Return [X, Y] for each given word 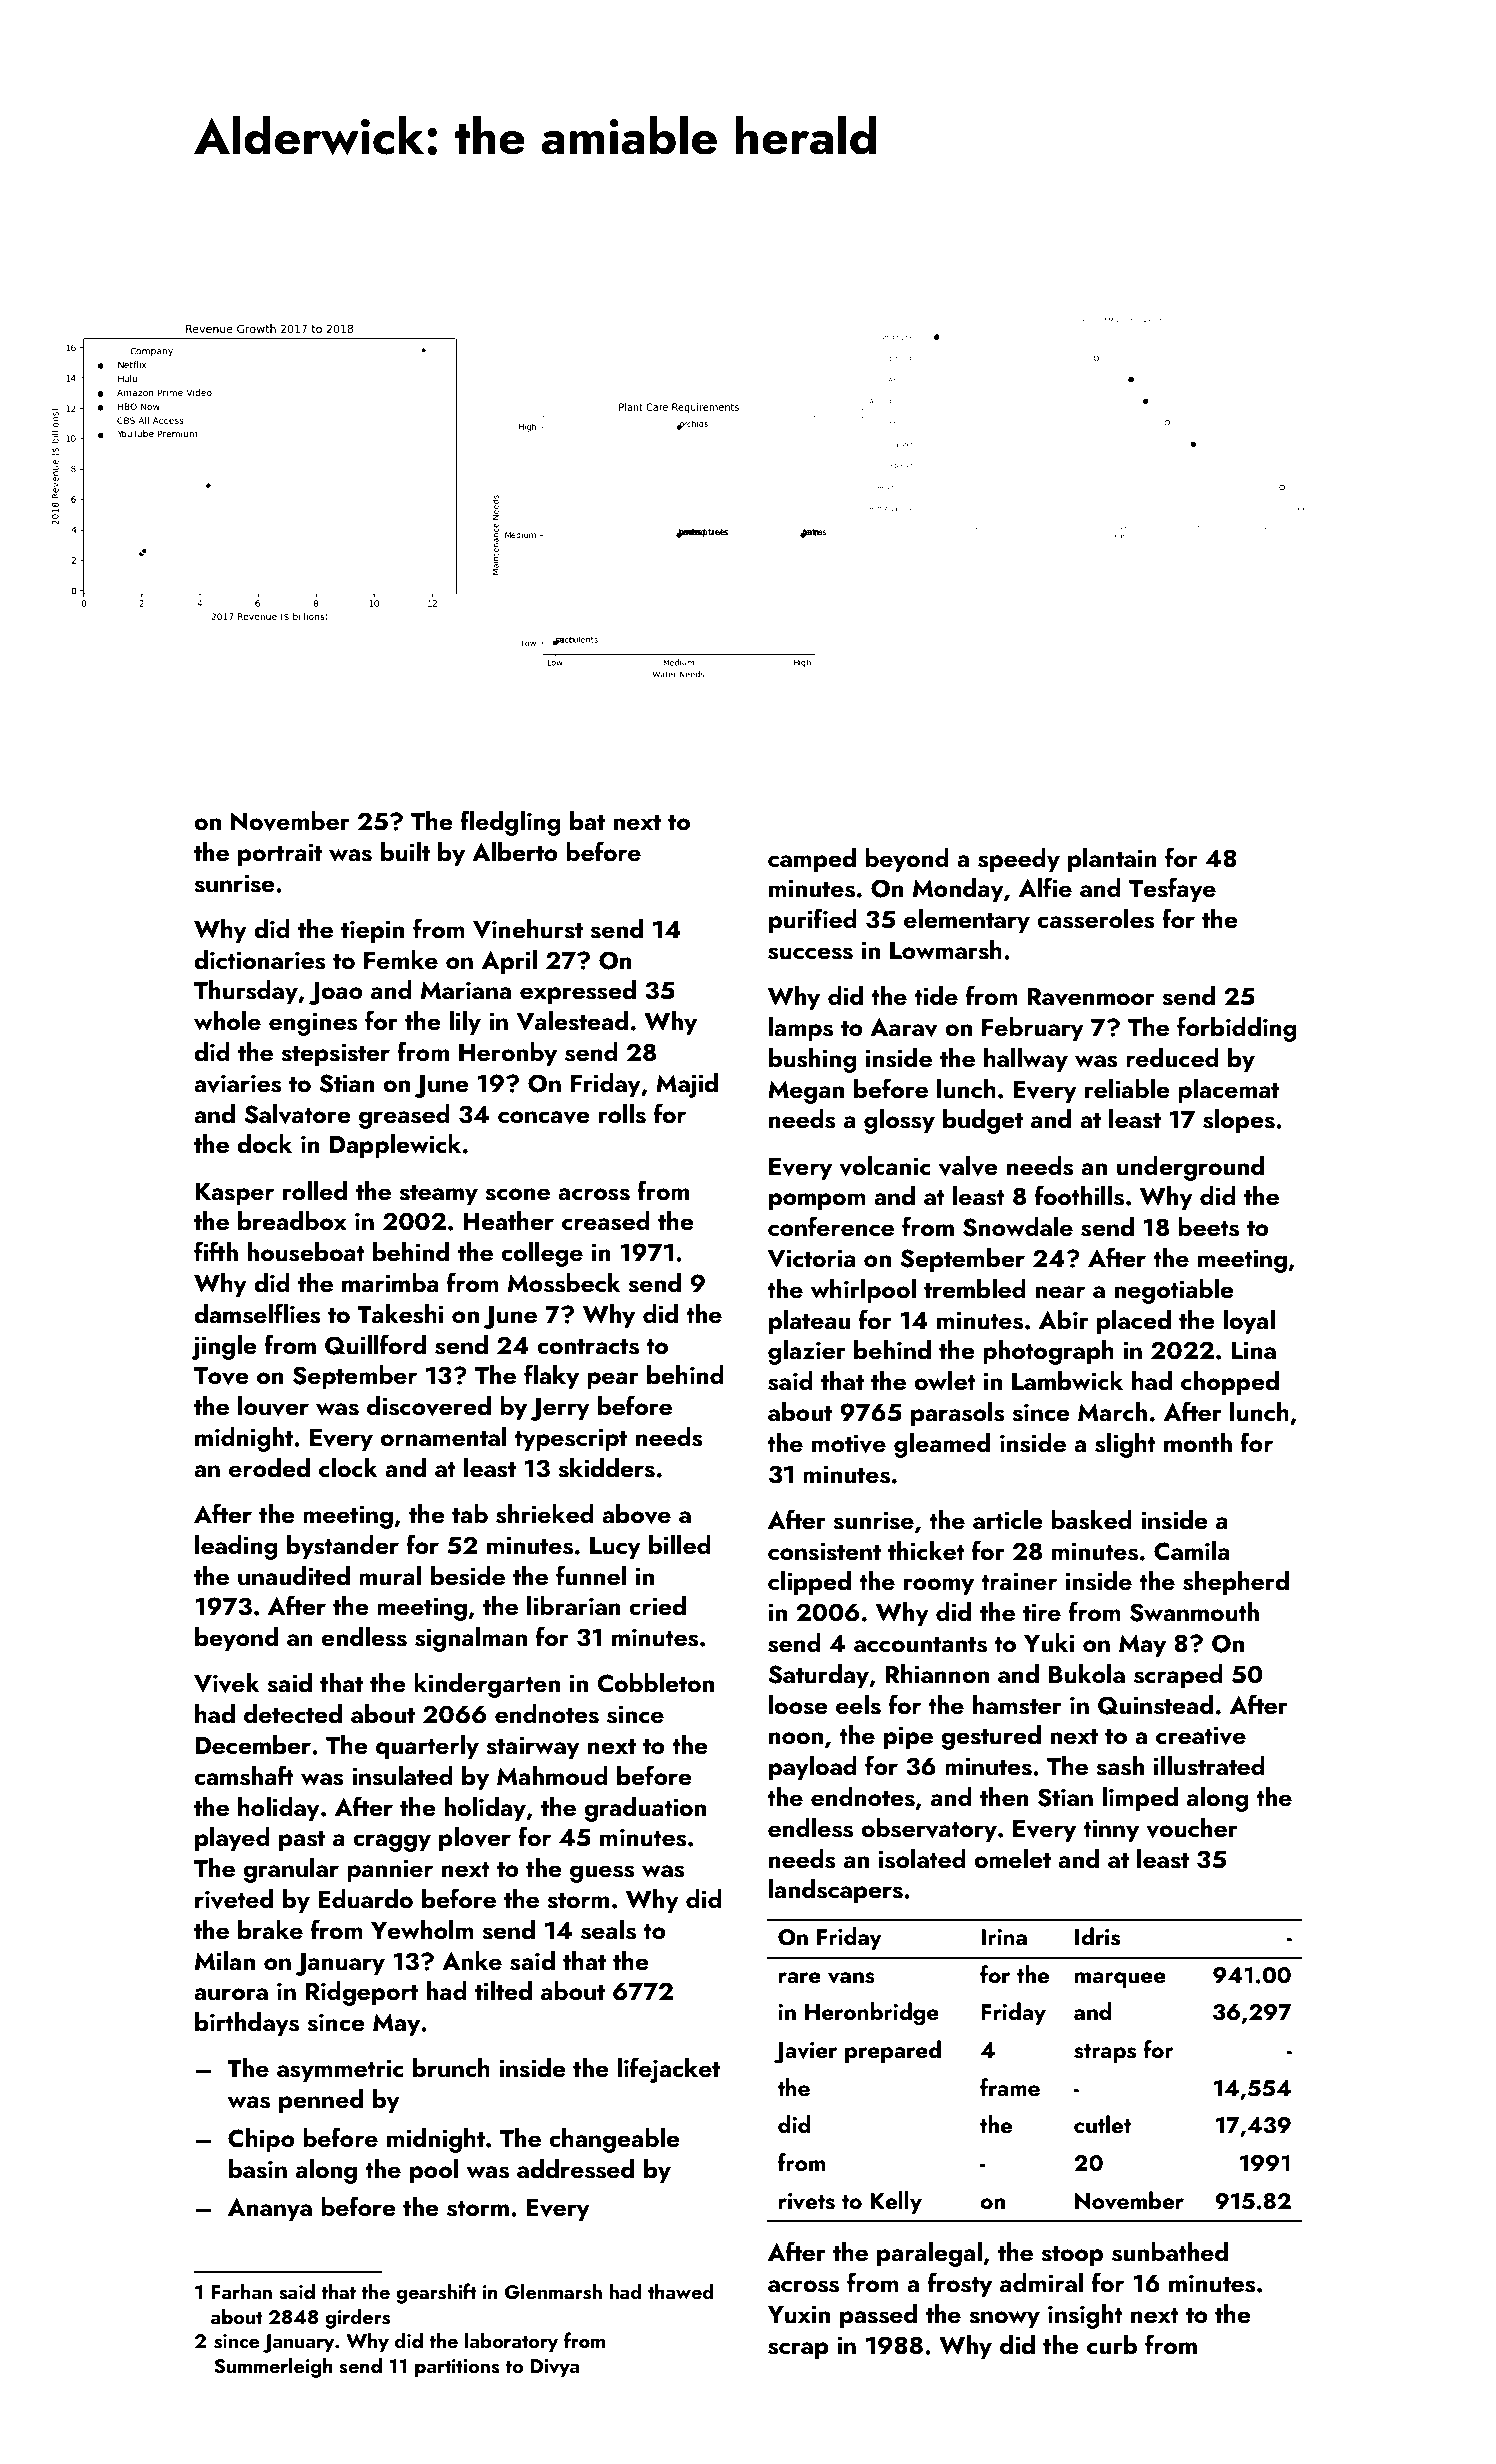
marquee [1120, 1980]
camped [812, 860]
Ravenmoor [1091, 997]
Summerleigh [273, 2367]
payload [813, 1768]
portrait [280, 855]
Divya [554, 2368]
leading [236, 1547]
